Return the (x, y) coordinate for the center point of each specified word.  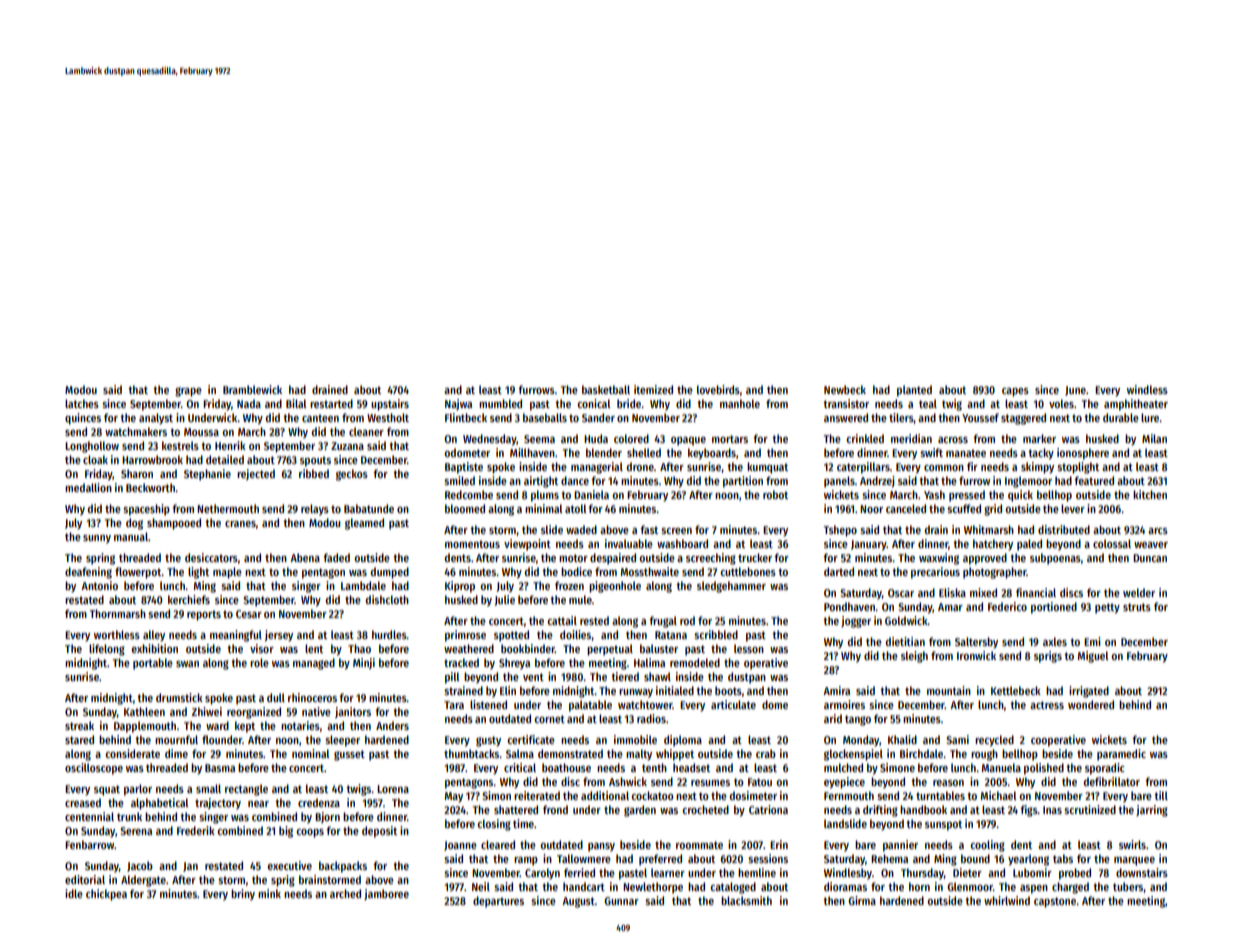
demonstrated (570, 753)
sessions (768, 858)
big (286, 832)
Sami (957, 739)
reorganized (254, 713)
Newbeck (845, 389)
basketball (606, 389)
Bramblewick (252, 389)
